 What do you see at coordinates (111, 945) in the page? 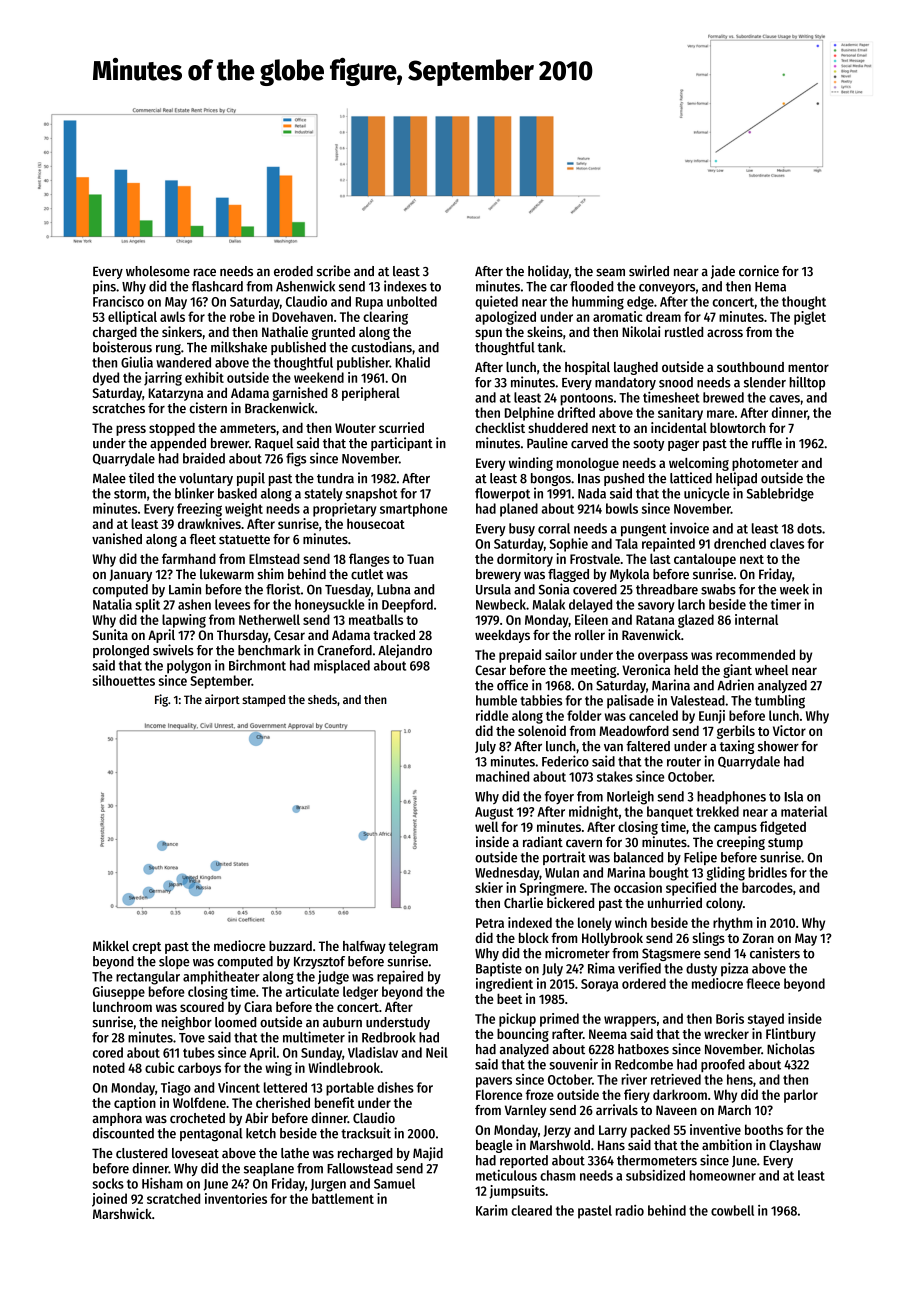
I see `Mikkel` at bounding box center [111, 945].
